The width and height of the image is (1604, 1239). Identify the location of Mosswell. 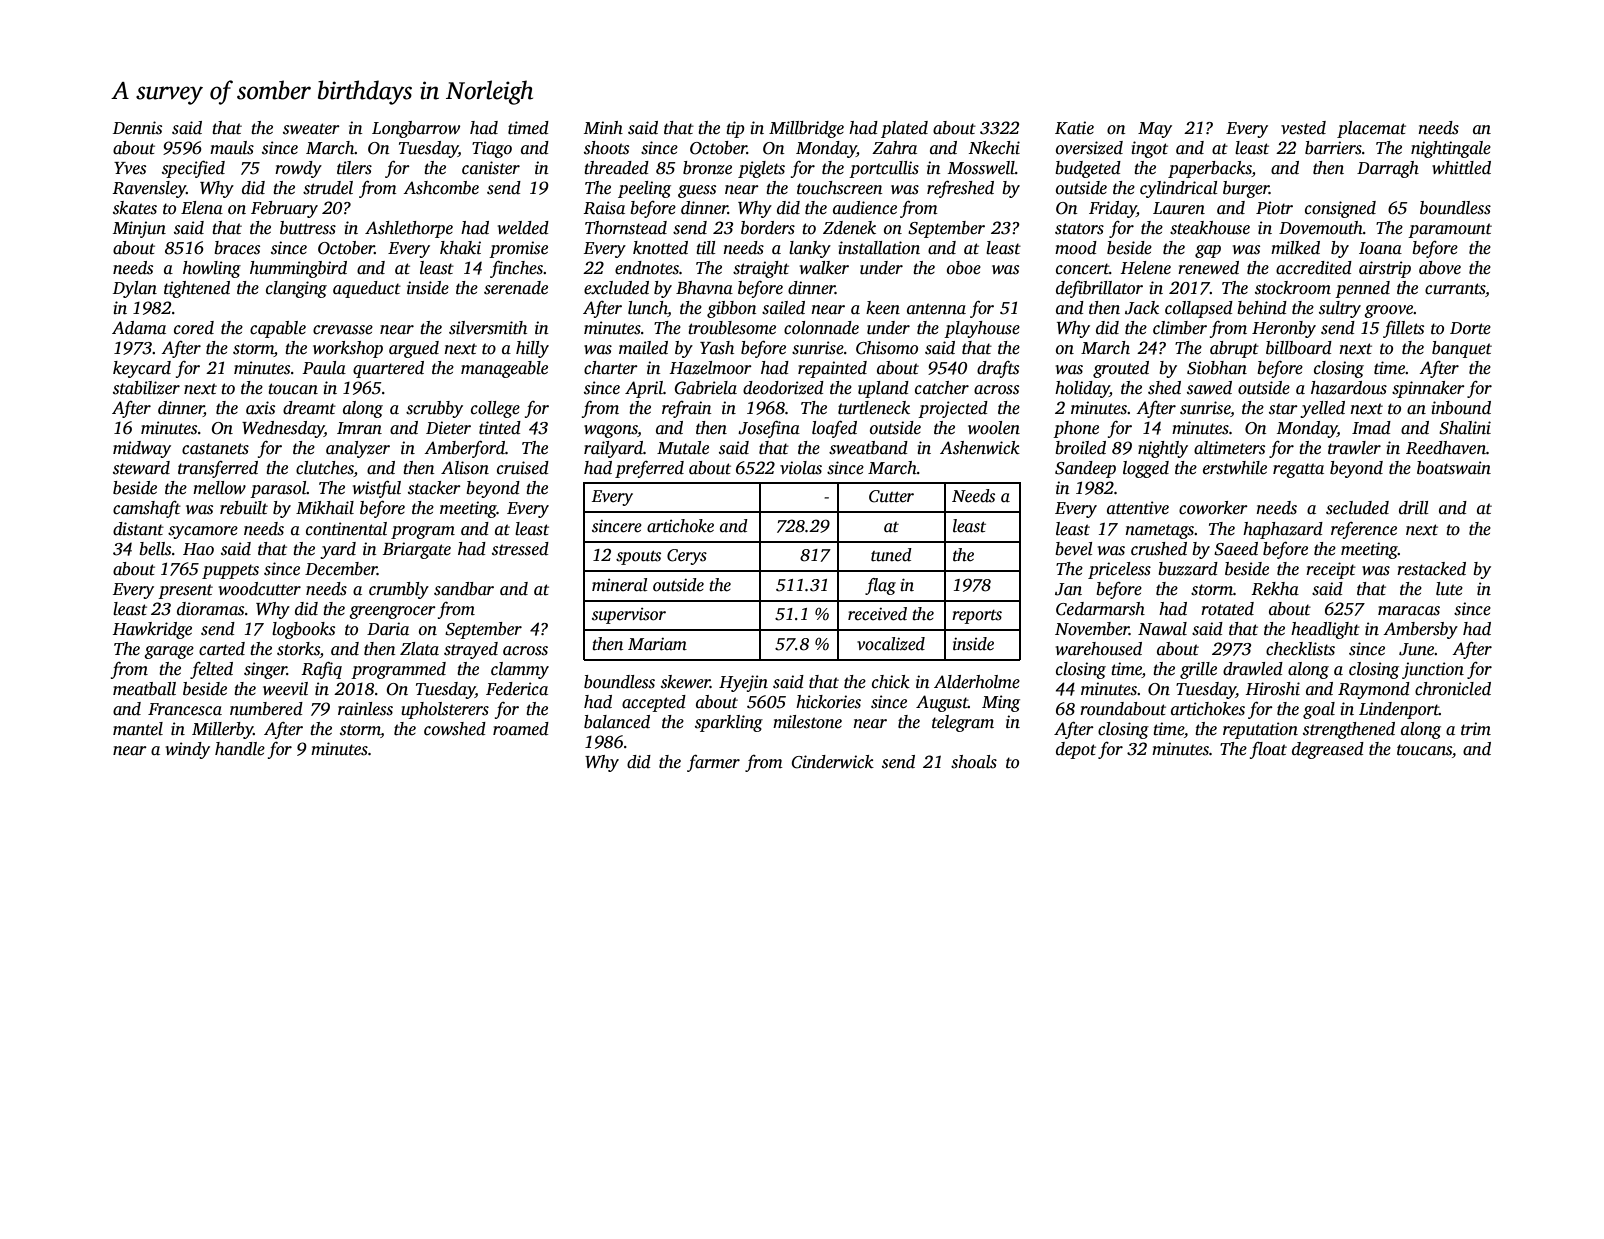
(981, 168).
